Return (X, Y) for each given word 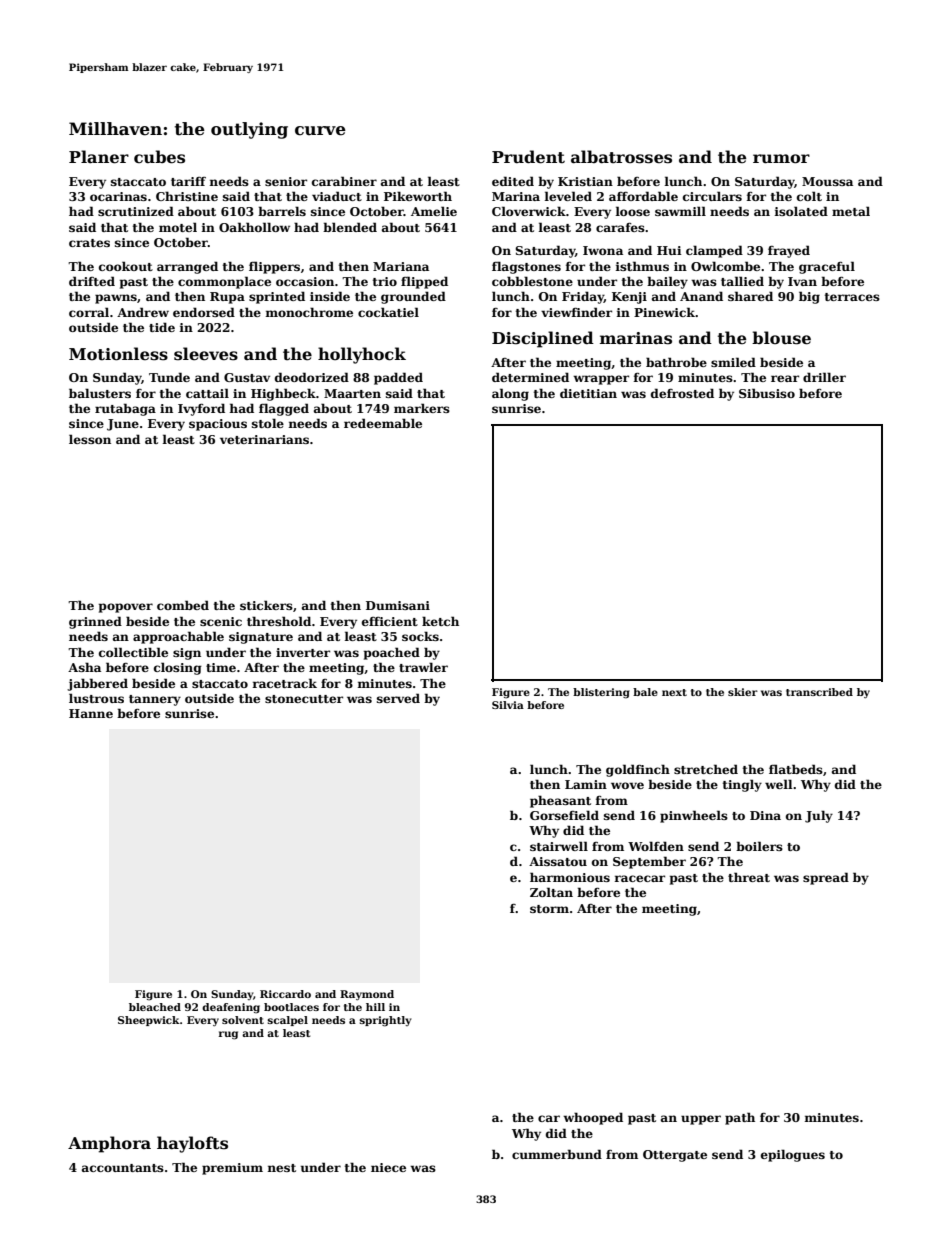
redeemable (383, 423)
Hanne (91, 713)
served (398, 698)
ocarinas (118, 196)
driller (824, 377)
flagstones (526, 267)
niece (388, 1167)
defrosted (682, 393)
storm (549, 909)
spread (826, 878)
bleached (155, 1007)
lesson (90, 439)
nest (282, 1168)
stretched (706, 769)
